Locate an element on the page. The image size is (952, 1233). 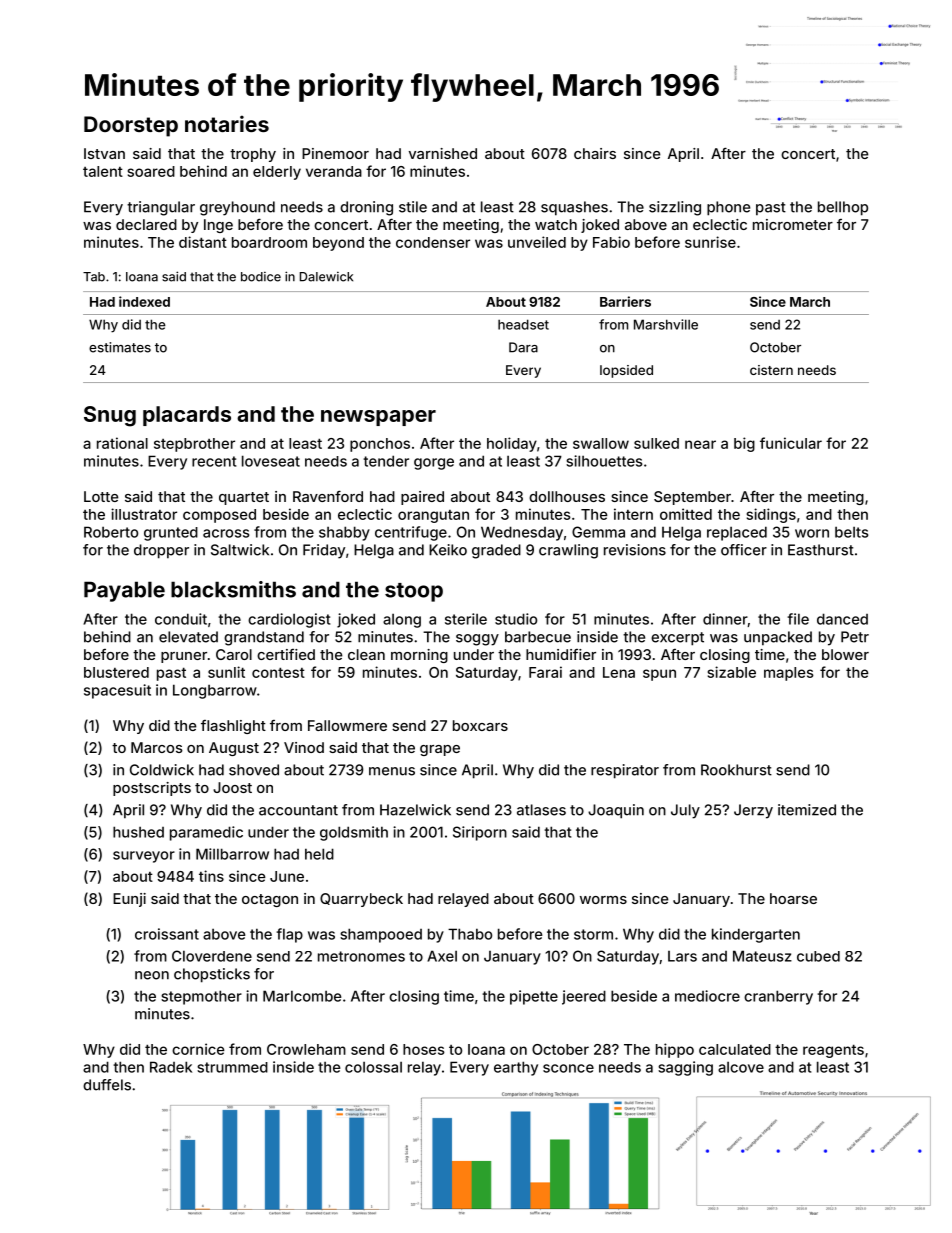
belts is located at coordinates (851, 532).
